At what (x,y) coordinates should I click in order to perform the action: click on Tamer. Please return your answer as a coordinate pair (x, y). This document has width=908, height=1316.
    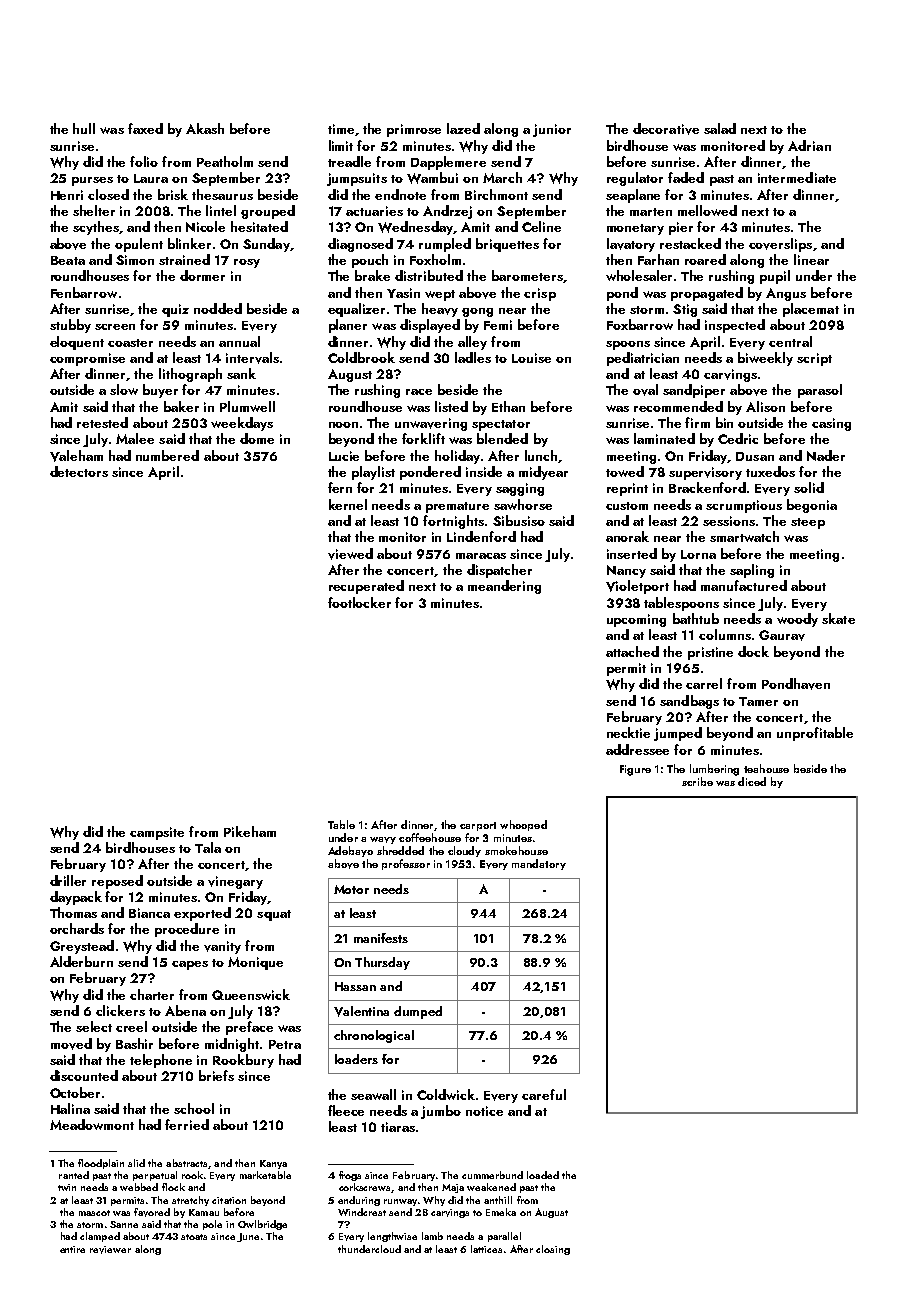
    Looking at the image, I should click on (758, 701).
